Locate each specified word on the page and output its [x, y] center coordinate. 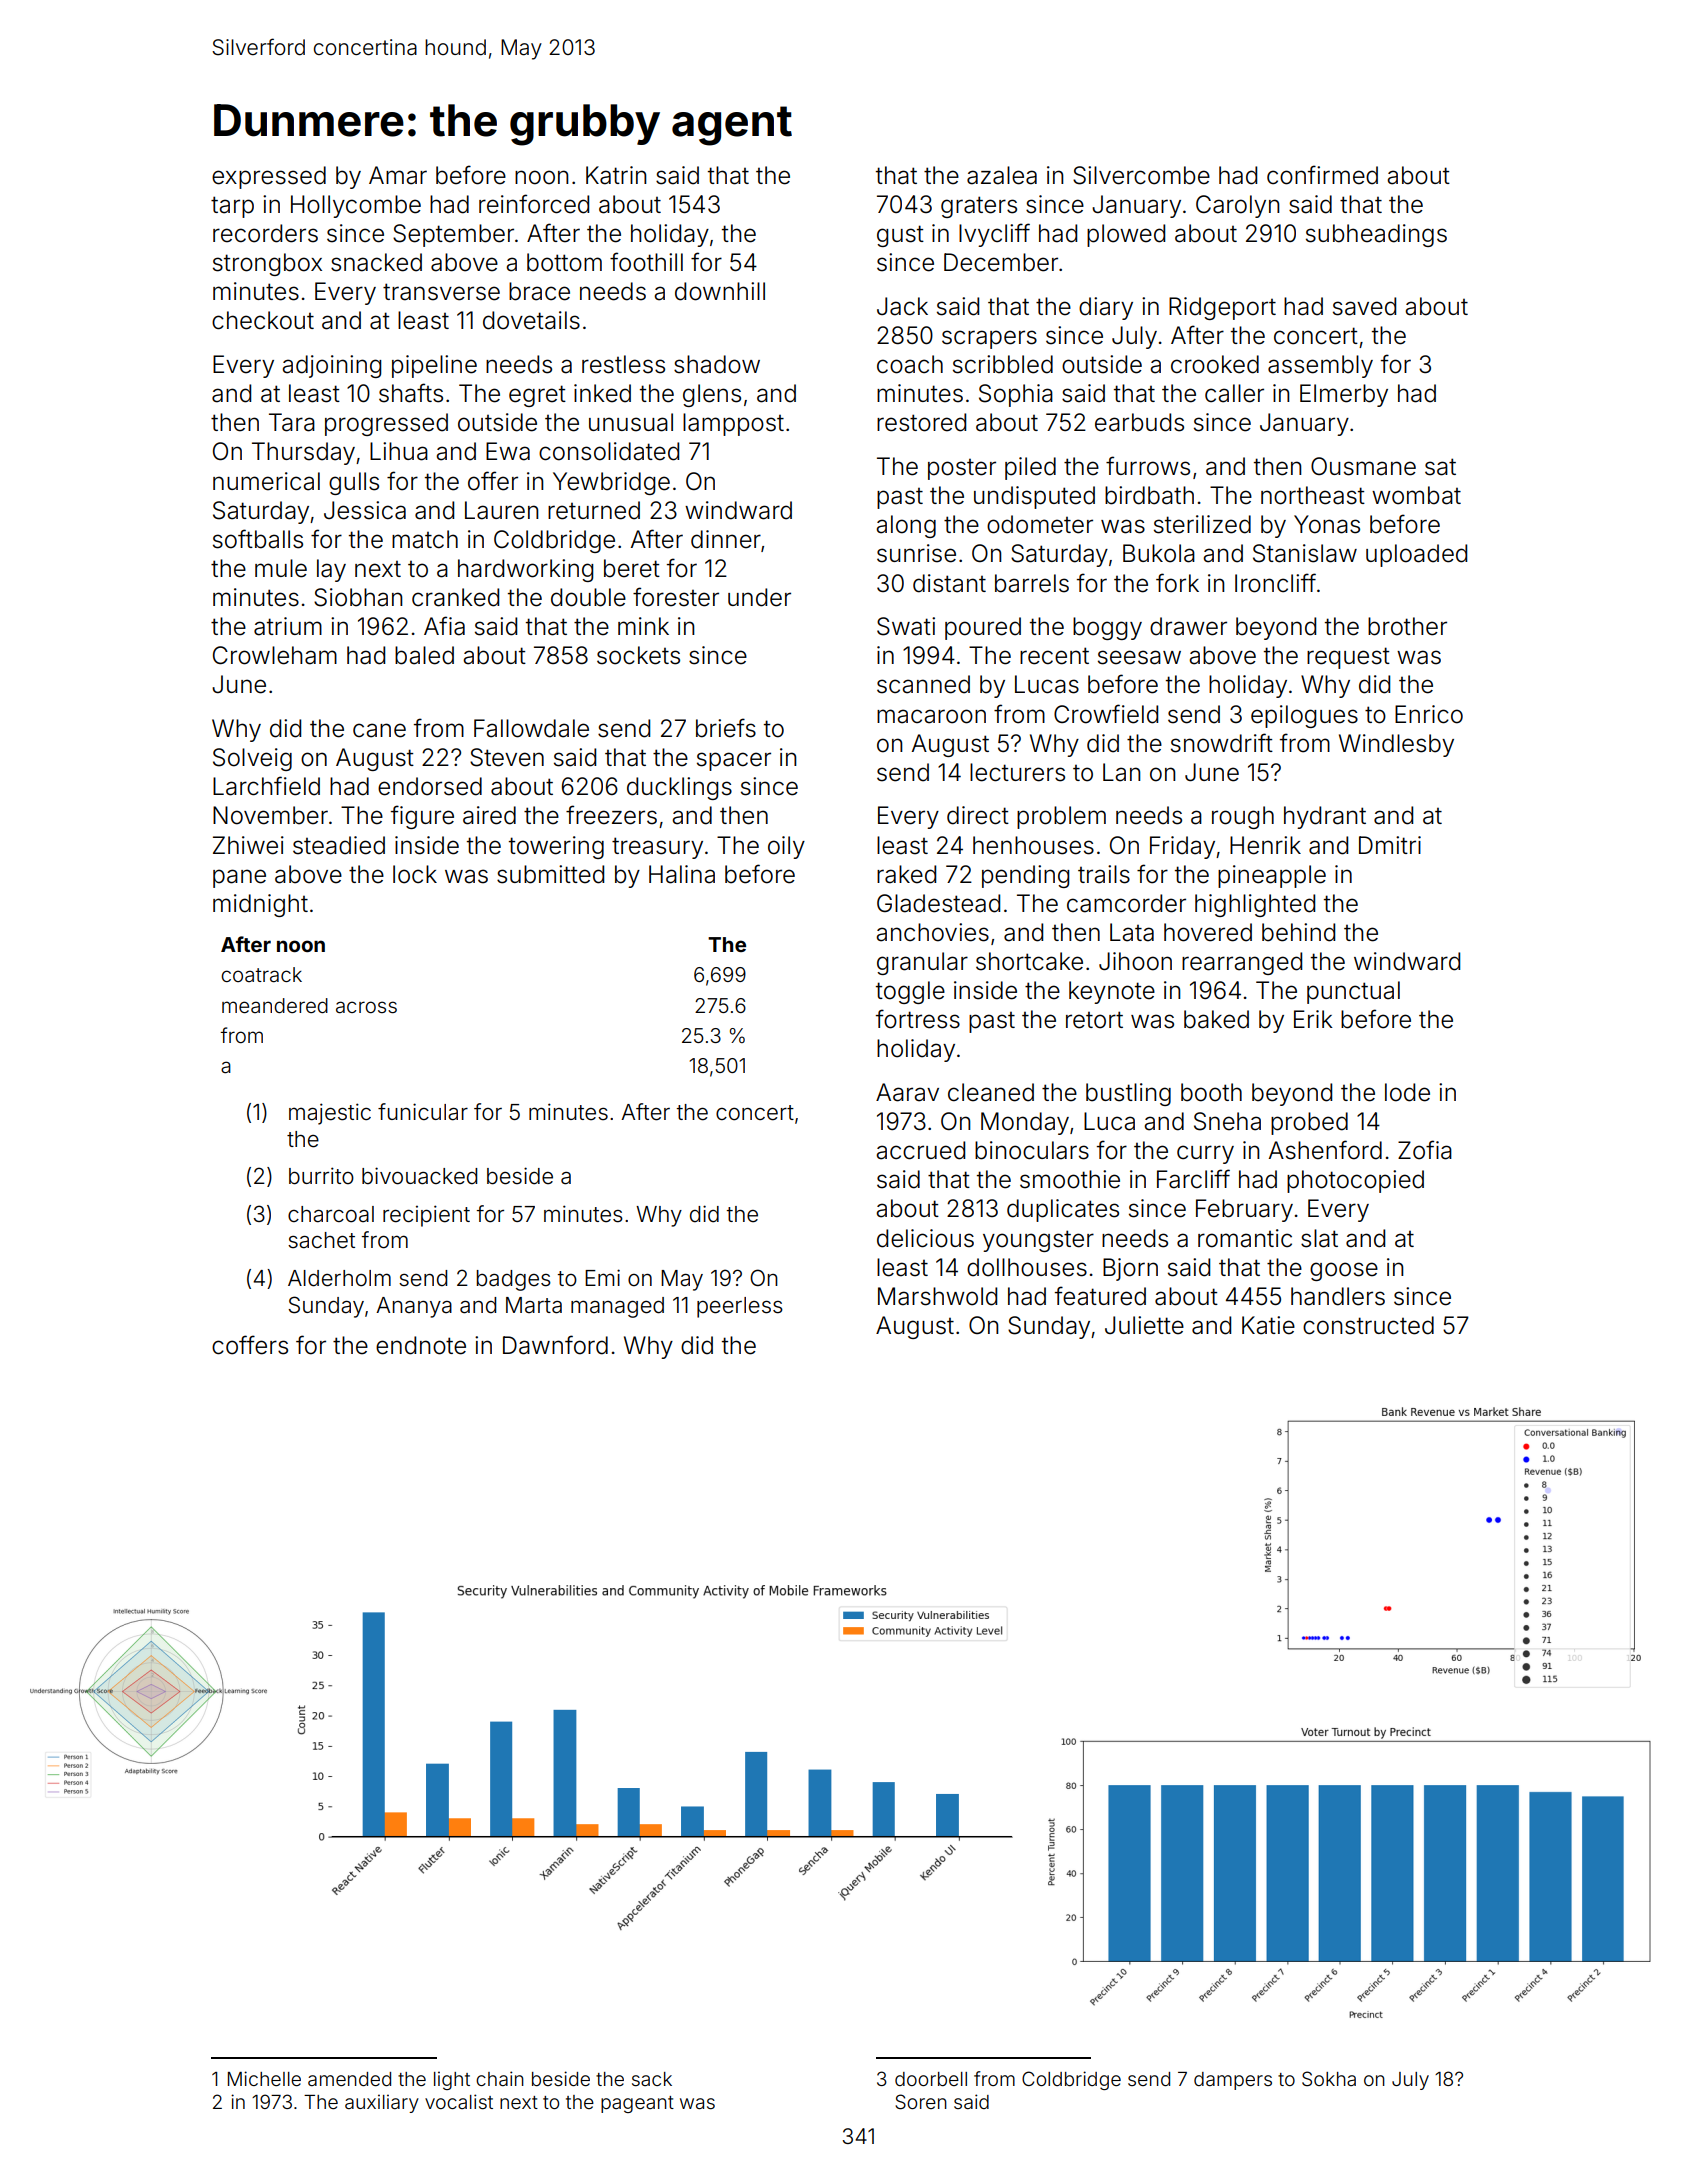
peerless [740, 1307]
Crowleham [275, 655]
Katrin [616, 175]
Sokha [1329, 2078]
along [906, 526]
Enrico [1429, 714]
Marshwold [937, 1296]
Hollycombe [356, 206]
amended [349, 2079]
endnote [421, 1345]
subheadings [1376, 235]
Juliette [1144, 1325]
